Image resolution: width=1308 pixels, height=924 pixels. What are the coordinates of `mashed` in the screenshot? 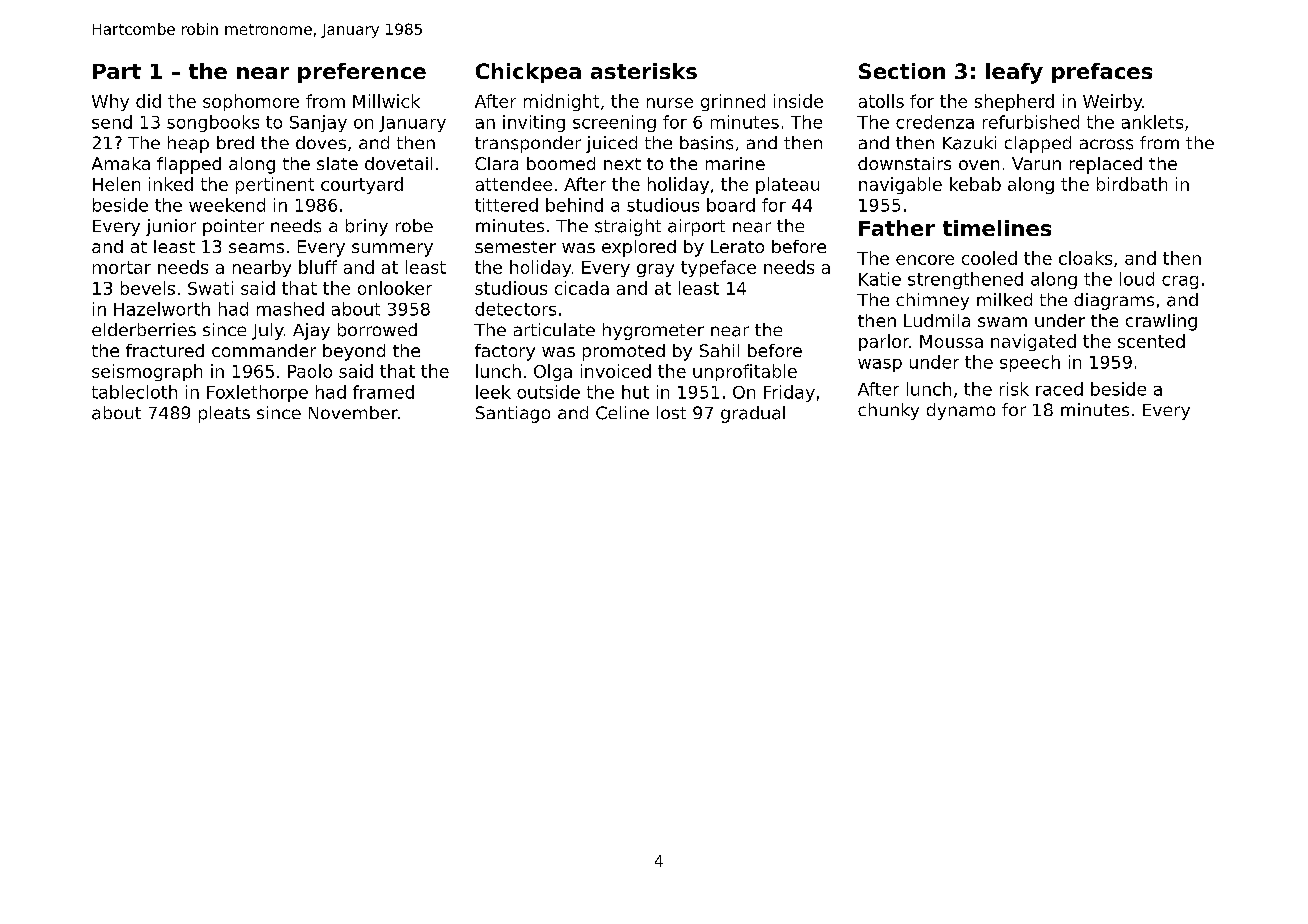 It's located at (290, 309).
